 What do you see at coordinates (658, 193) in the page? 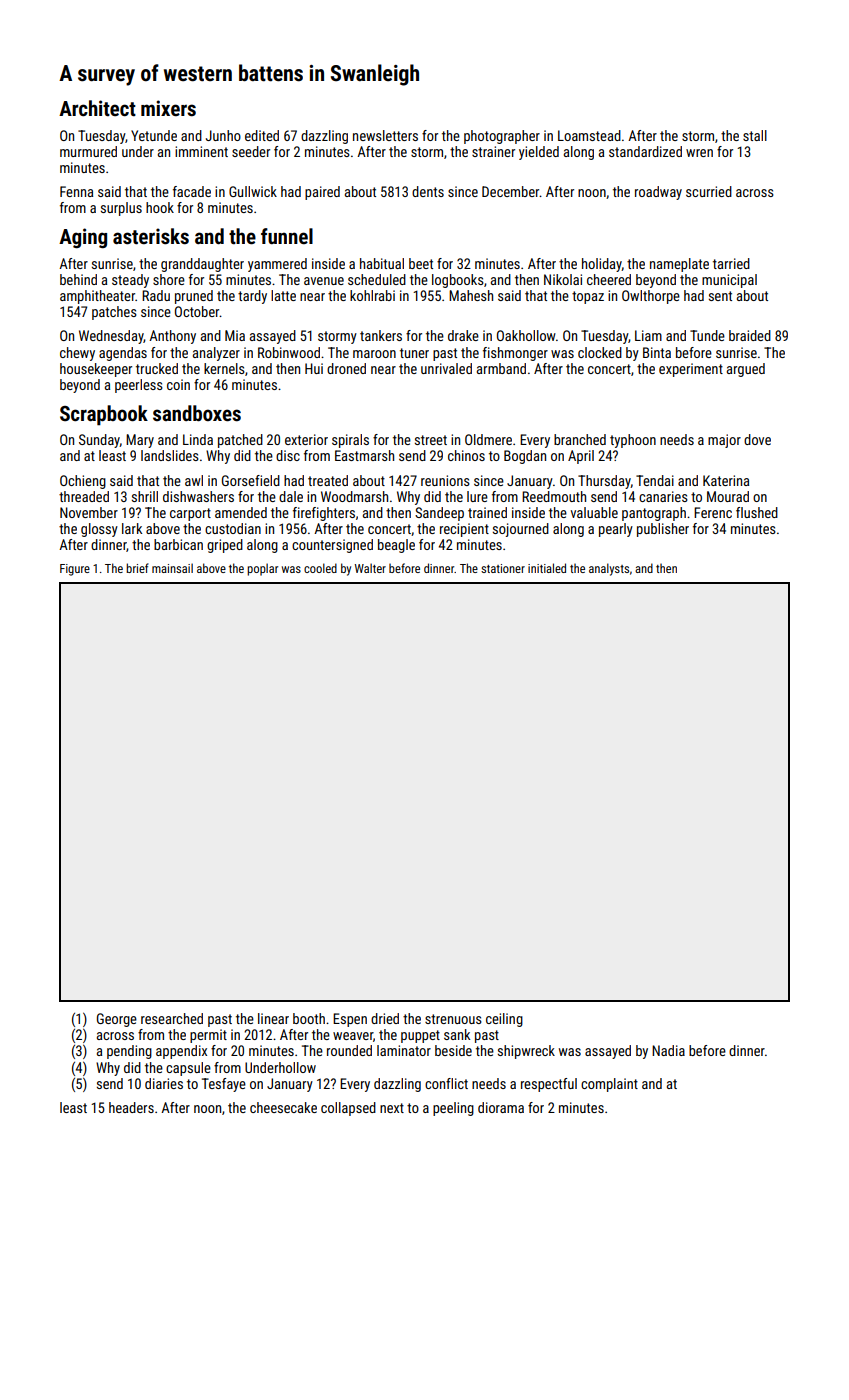
I see `roadway` at bounding box center [658, 193].
